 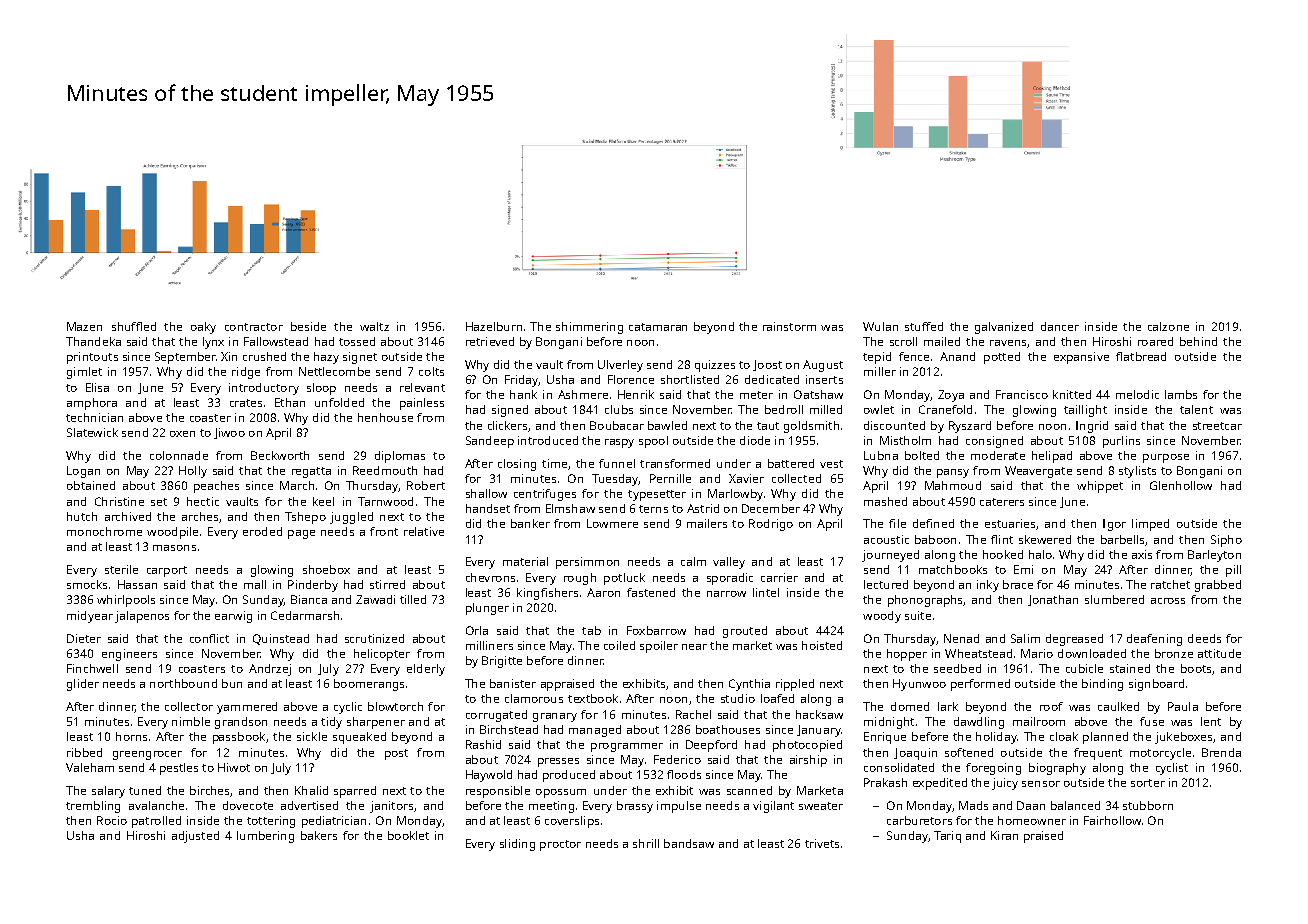 I want to click on scanned, so click(x=749, y=790).
